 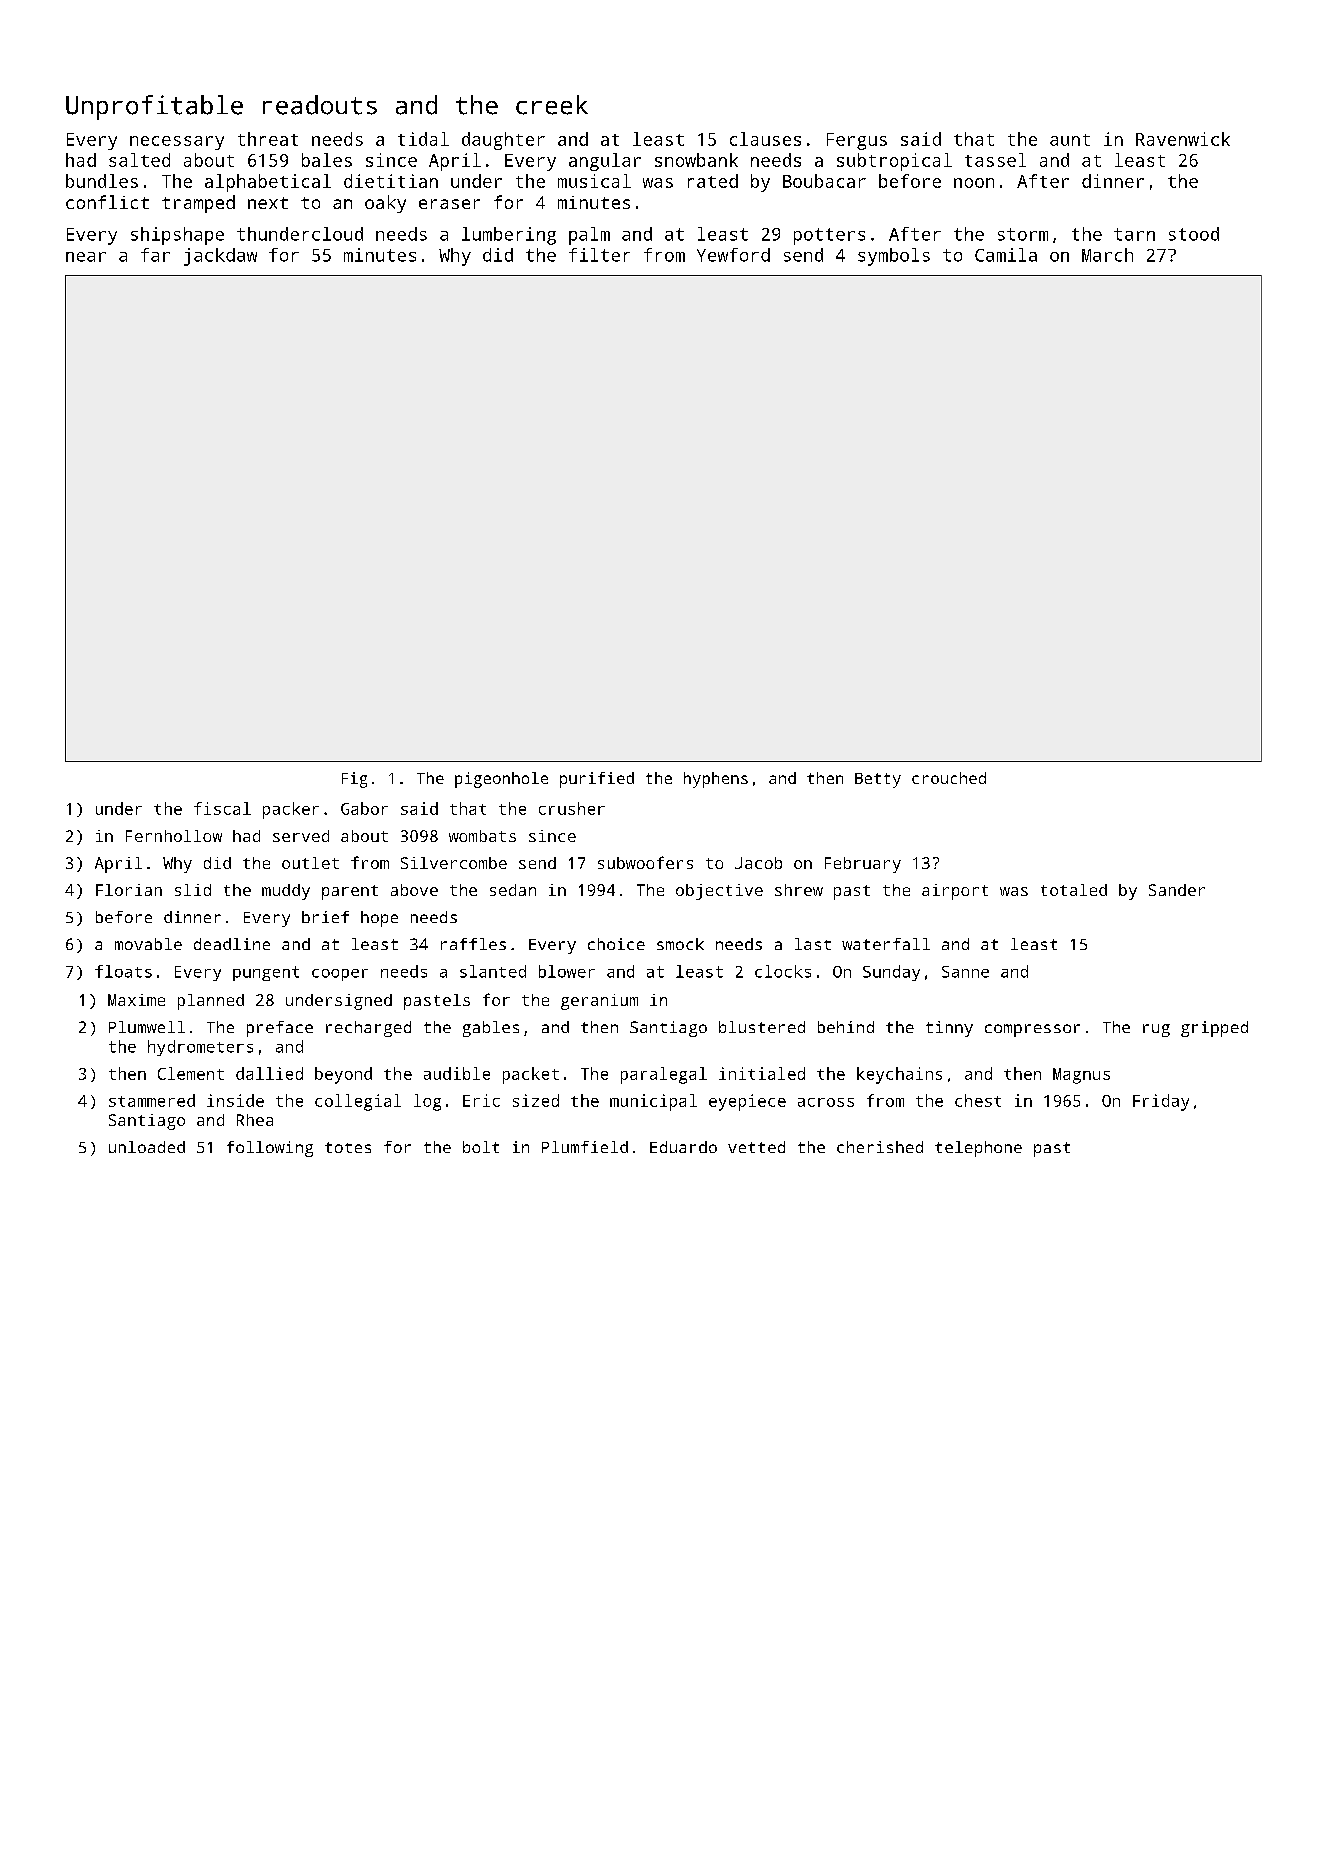 What do you see at coordinates (949, 778) in the screenshot?
I see `crouched` at bounding box center [949, 778].
